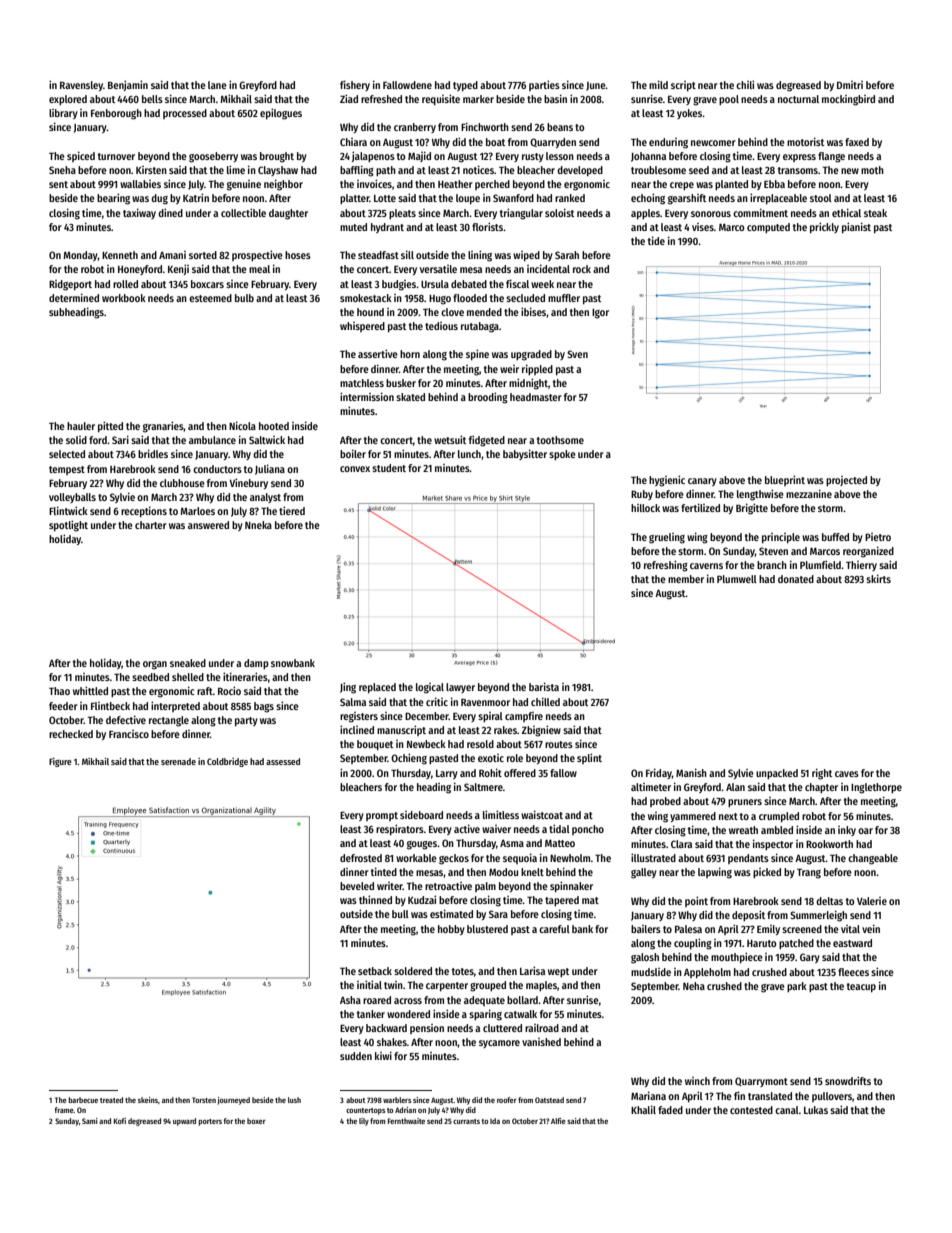 This screenshot has height=1233, width=952. I want to click on Appleholm, so click(707, 973).
